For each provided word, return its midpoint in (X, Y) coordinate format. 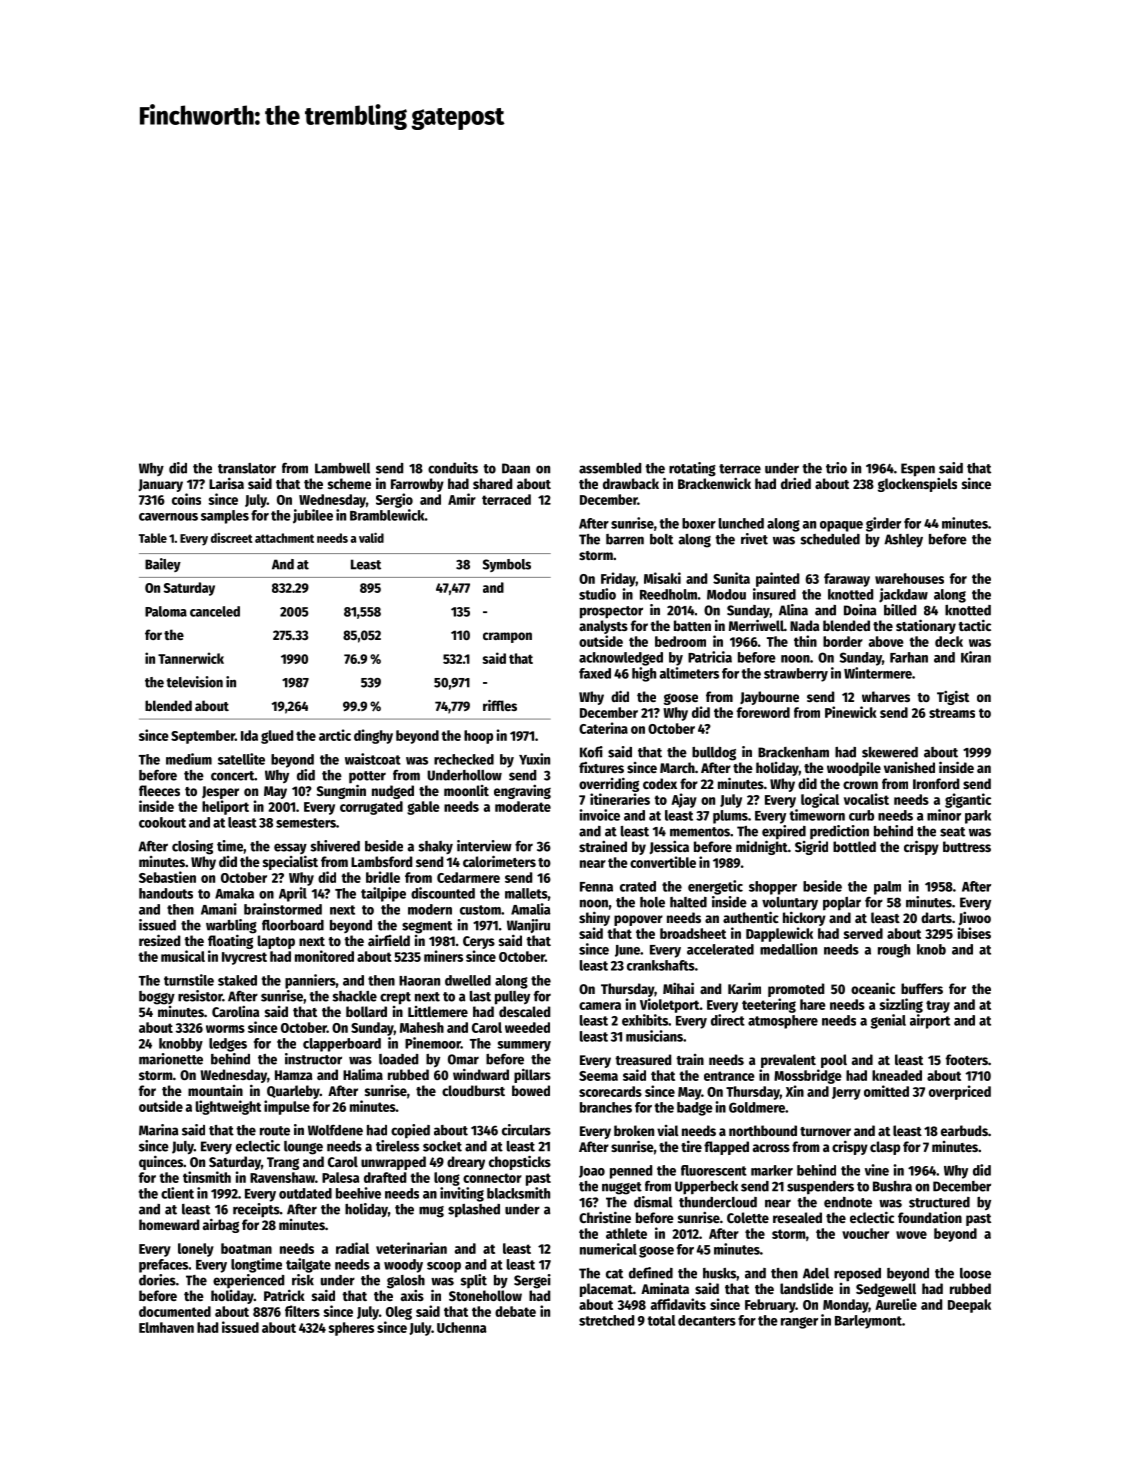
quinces (161, 1162)
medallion (788, 949)
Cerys (479, 942)
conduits (453, 468)
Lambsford (381, 861)
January (161, 485)
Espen (918, 470)
